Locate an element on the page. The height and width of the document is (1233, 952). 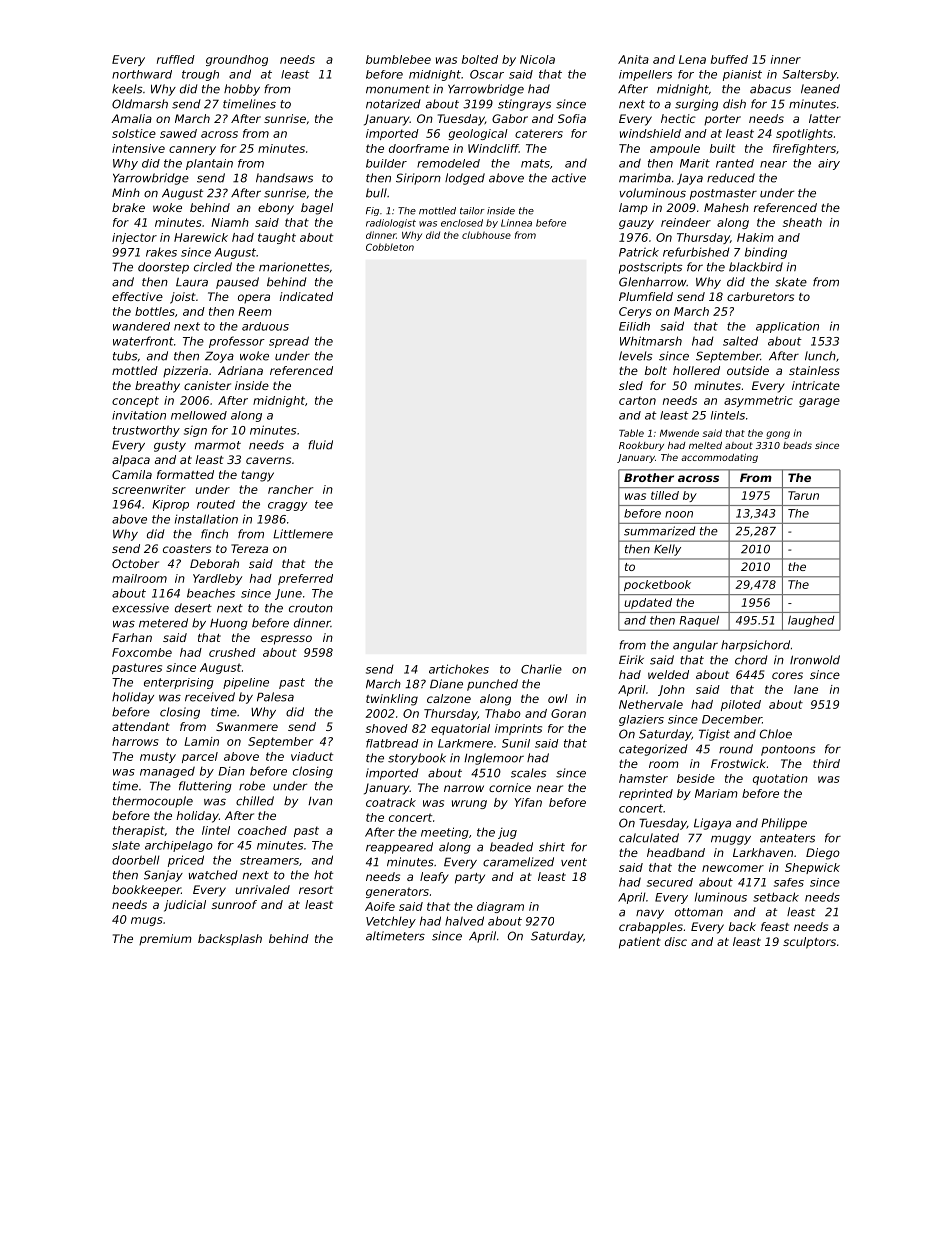
Anita is located at coordinates (633, 59).
